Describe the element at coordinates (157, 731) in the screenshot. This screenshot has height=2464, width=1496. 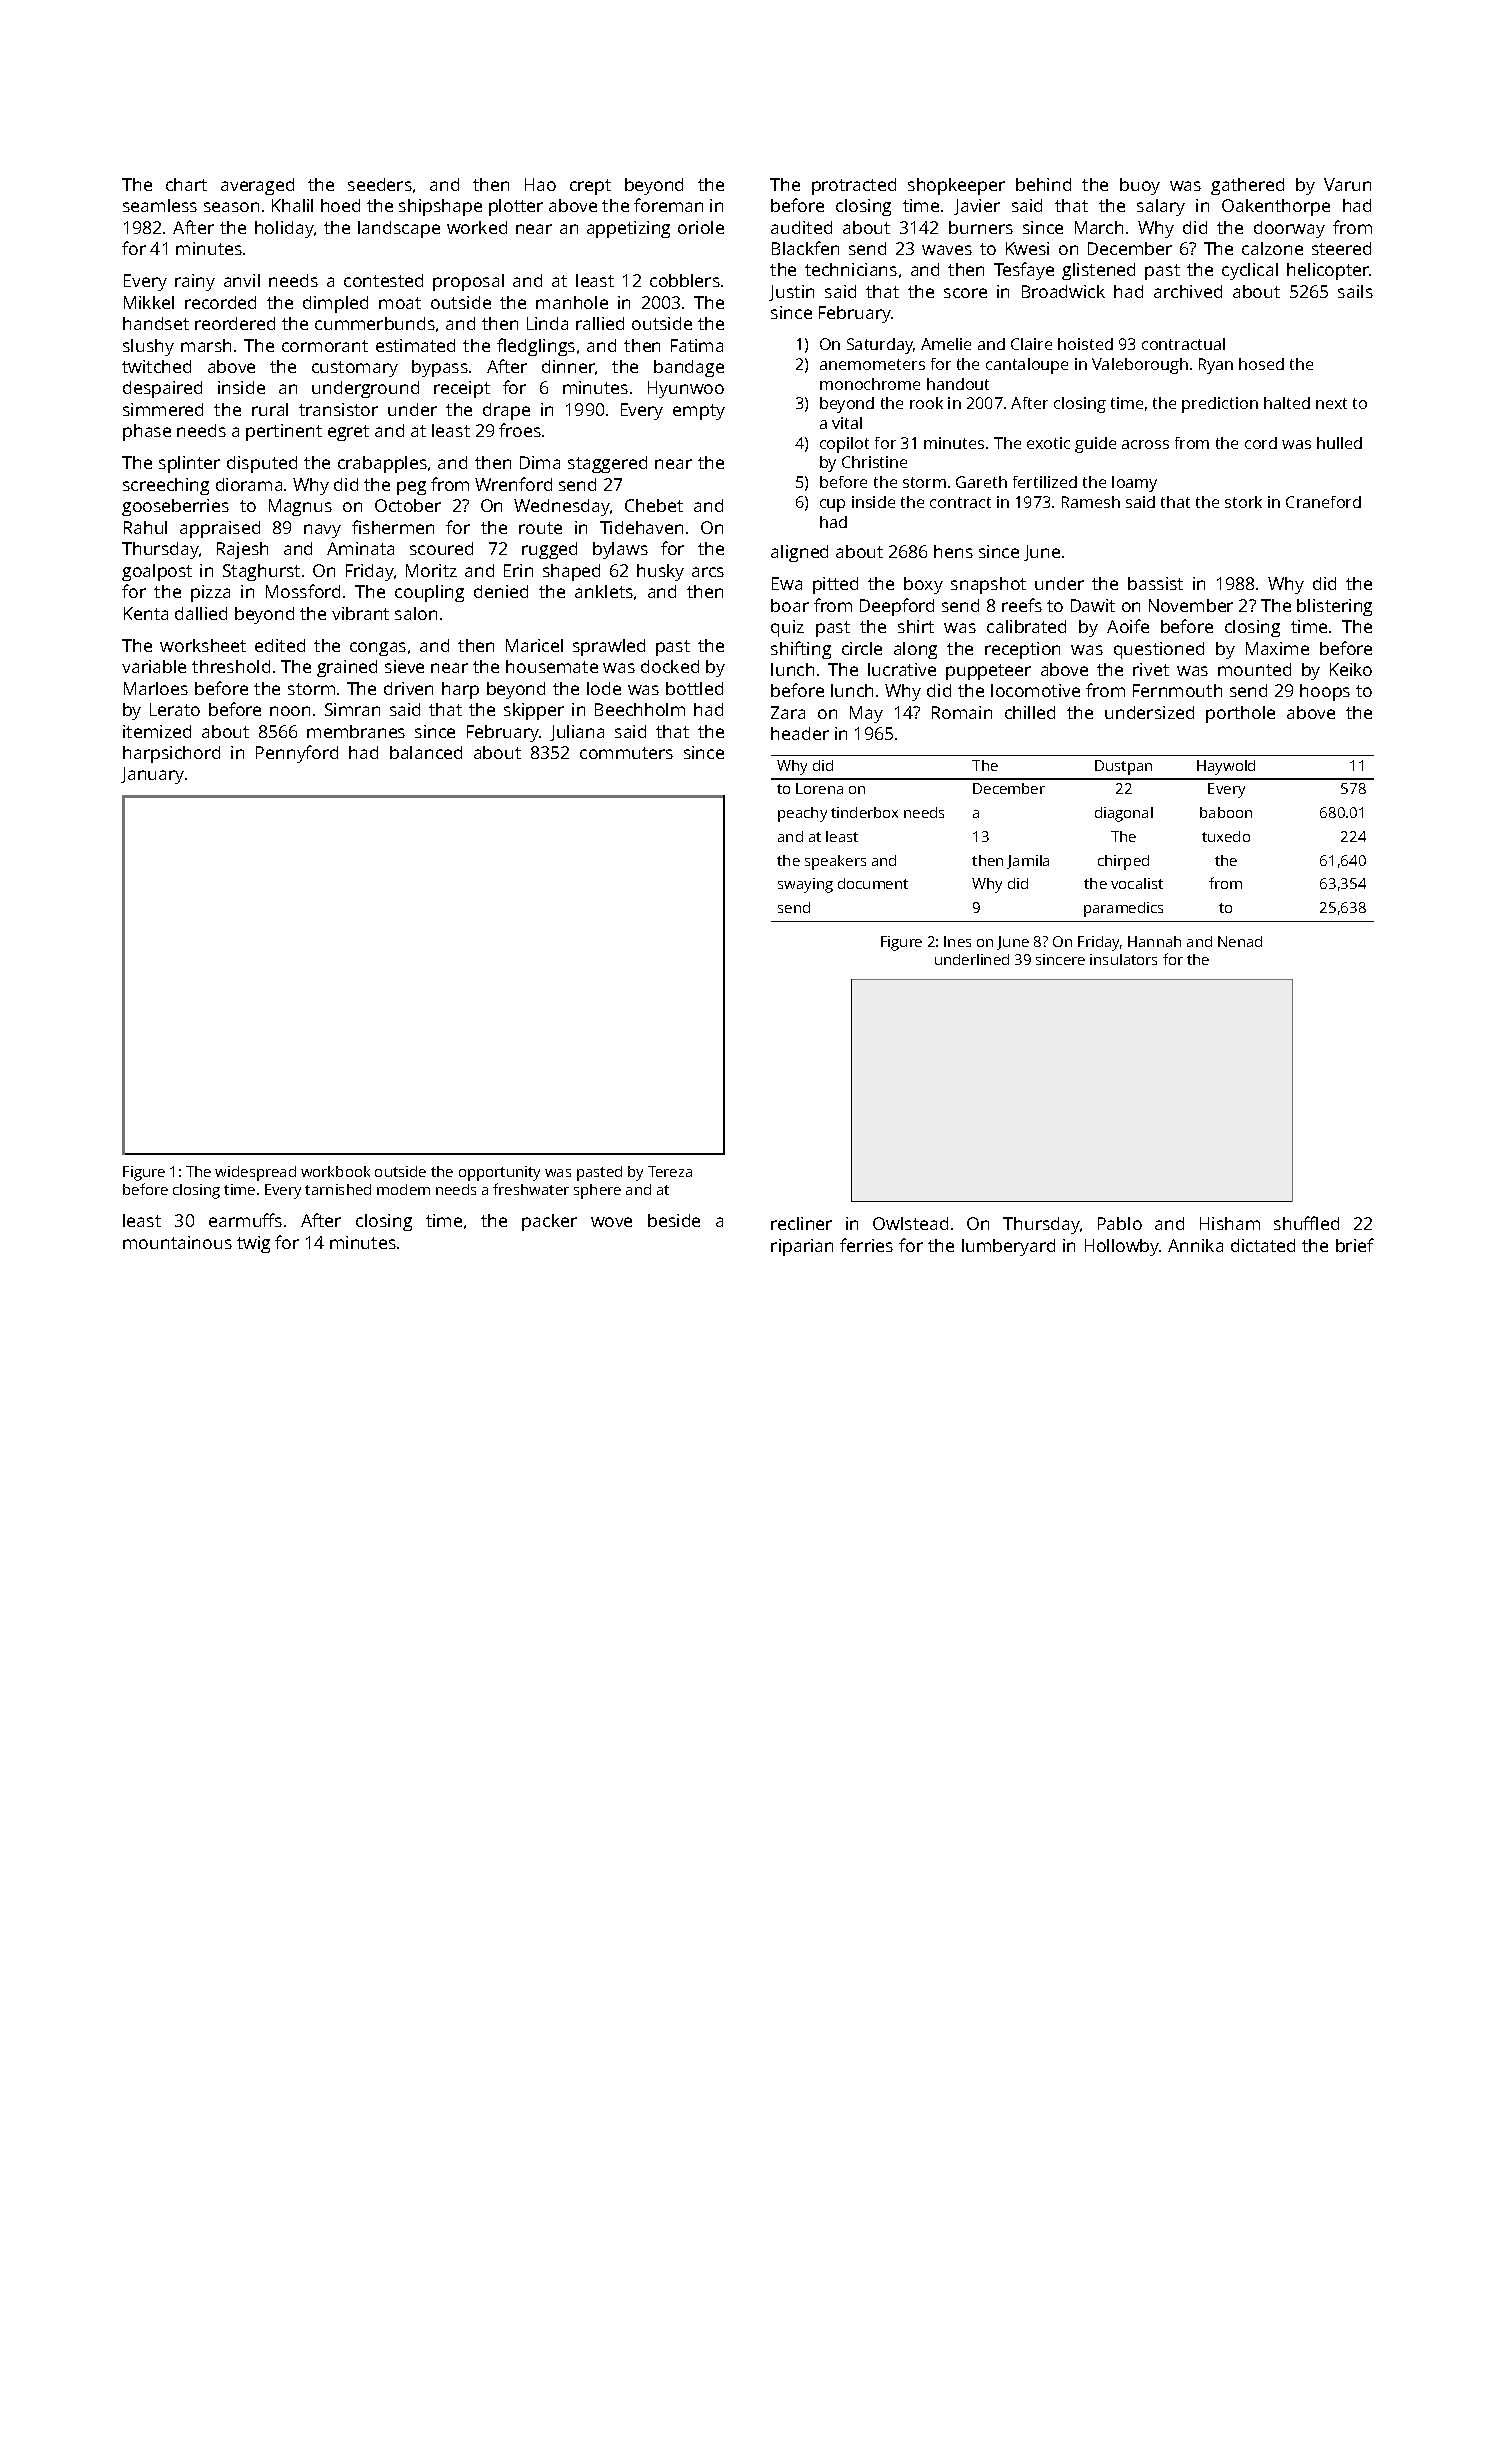
I see `itemized` at that location.
